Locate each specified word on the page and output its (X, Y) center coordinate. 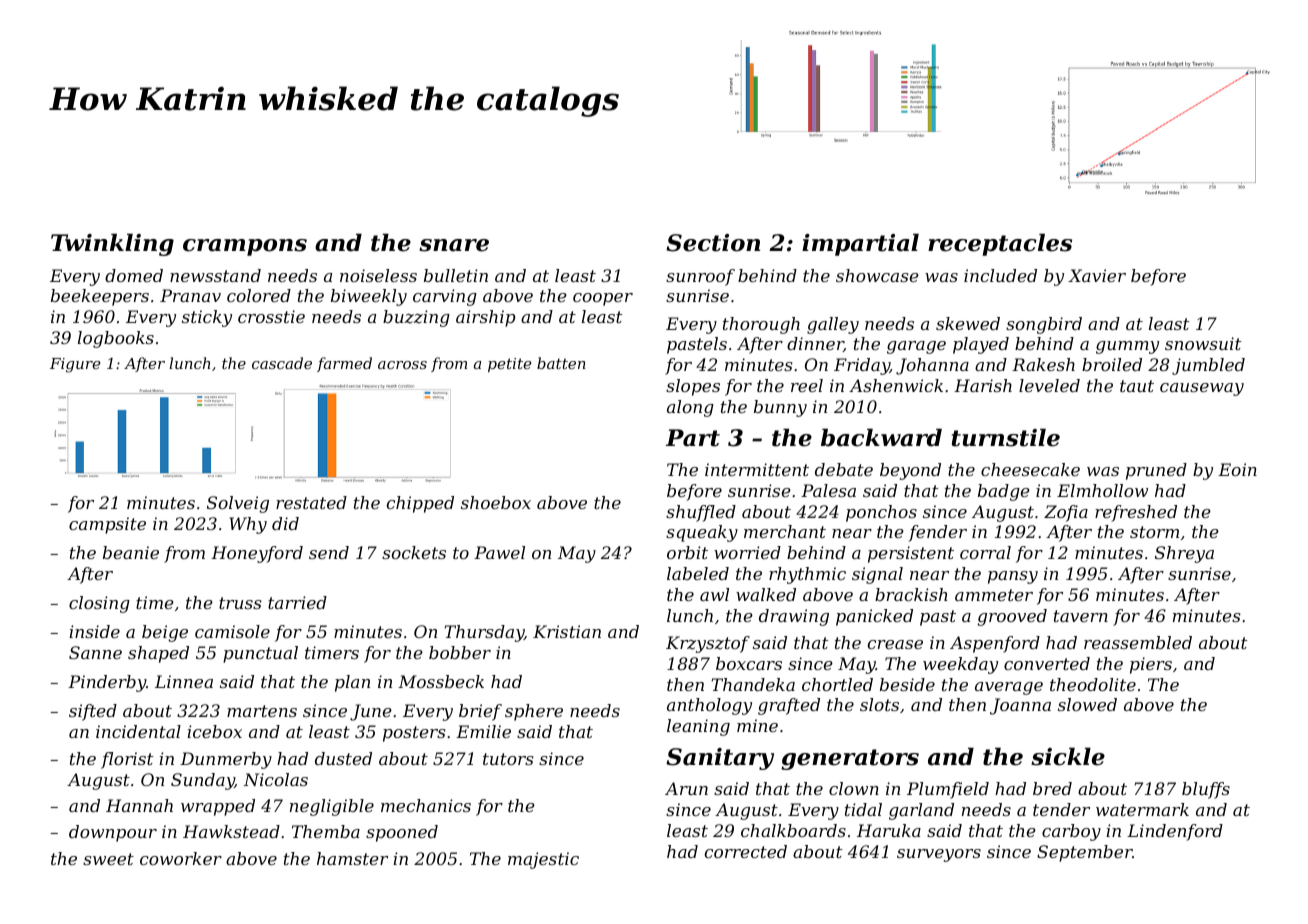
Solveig (238, 504)
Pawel (499, 552)
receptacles (1000, 244)
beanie (131, 552)
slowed (1087, 704)
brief (480, 712)
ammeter (994, 595)
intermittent (757, 469)
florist (127, 760)
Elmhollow (1102, 490)
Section (713, 243)
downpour (113, 833)
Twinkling (112, 244)
